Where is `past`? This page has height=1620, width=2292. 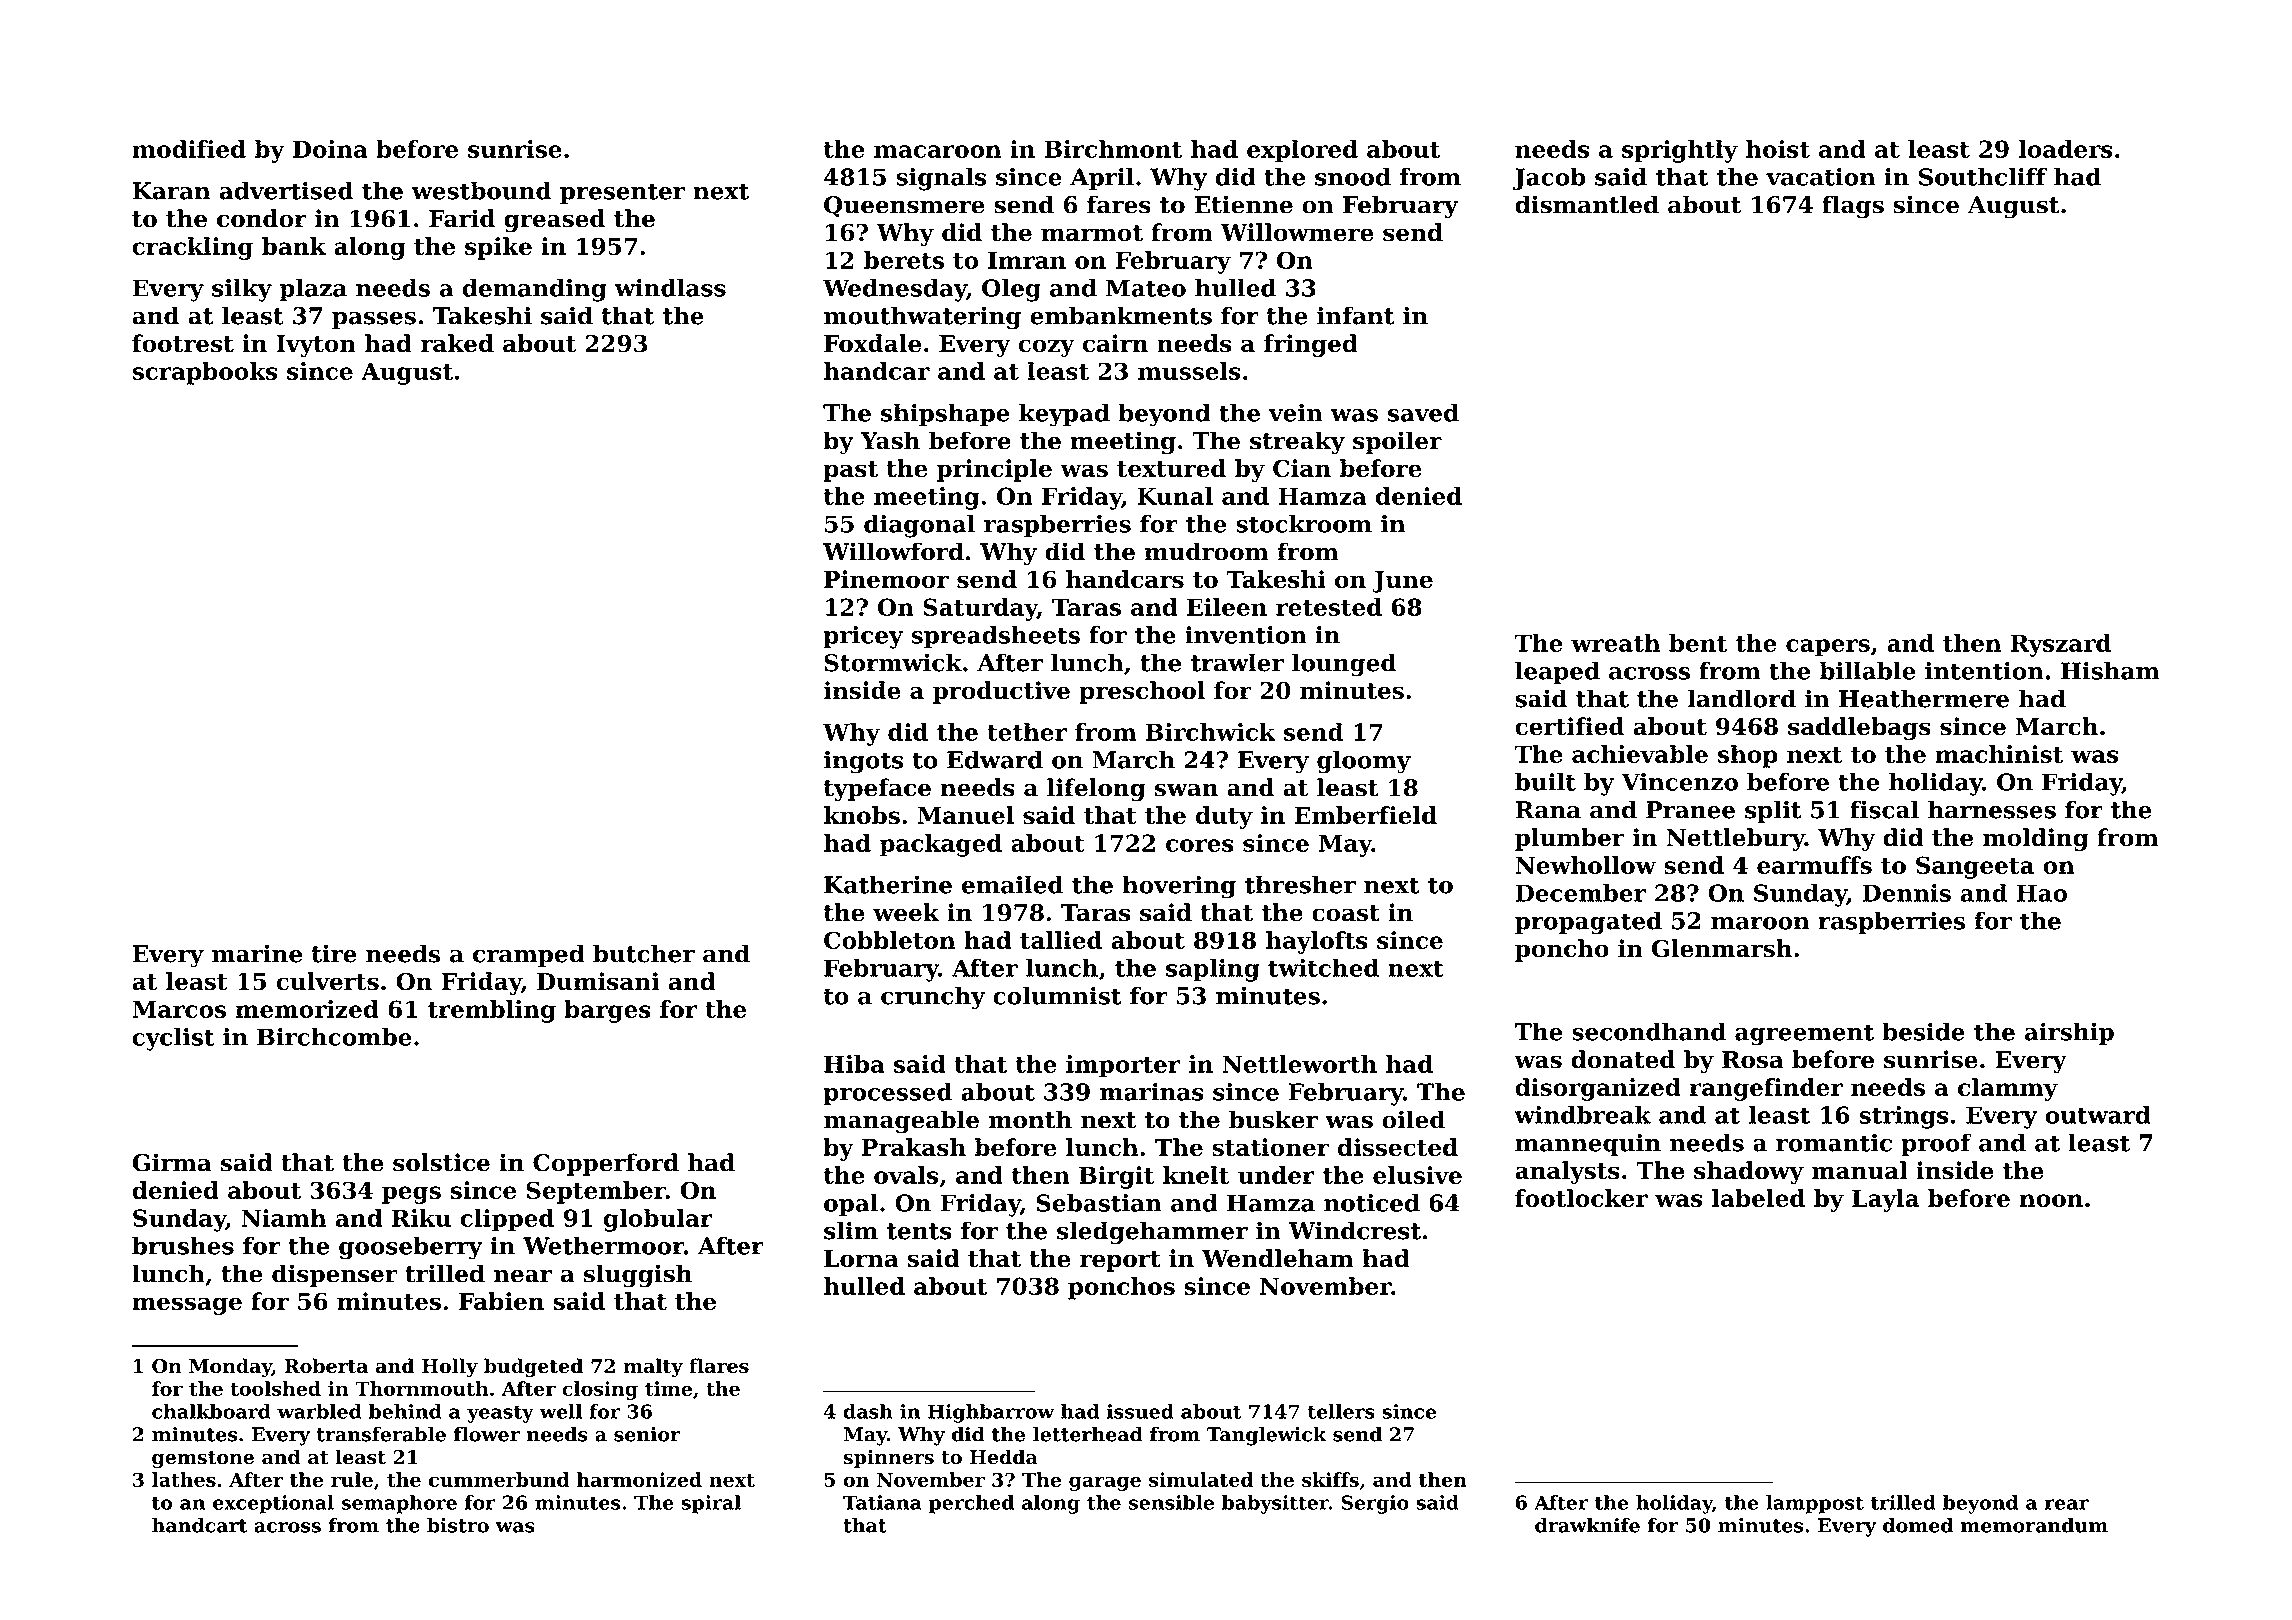 past is located at coordinates (850, 471).
